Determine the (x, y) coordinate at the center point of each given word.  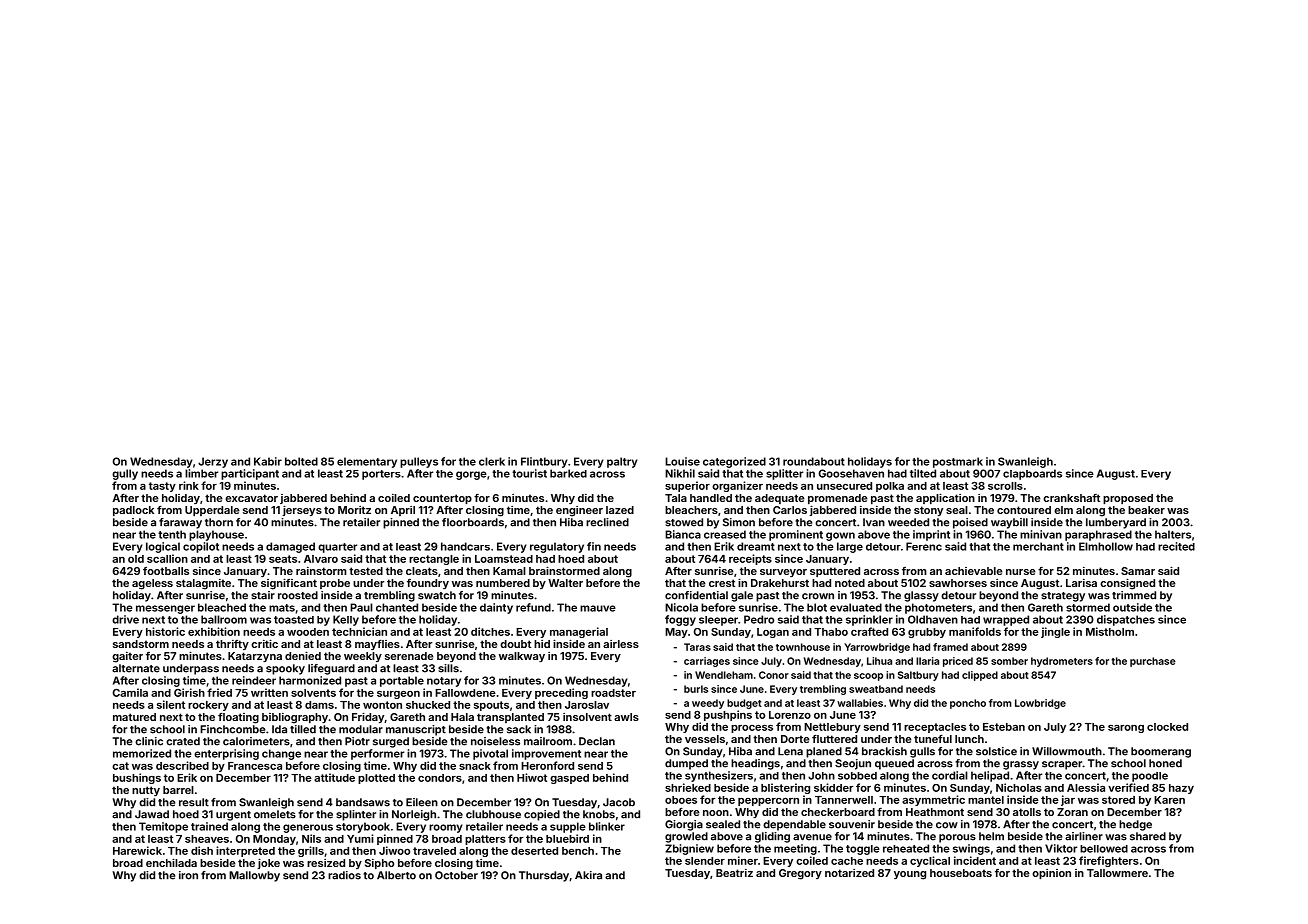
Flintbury (544, 462)
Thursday (544, 876)
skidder (833, 787)
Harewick (137, 850)
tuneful (933, 739)
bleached (222, 607)
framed (950, 647)
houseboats (961, 873)
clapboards (1032, 474)
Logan (773, 633)
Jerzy (213, 462)
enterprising (226, 754)
